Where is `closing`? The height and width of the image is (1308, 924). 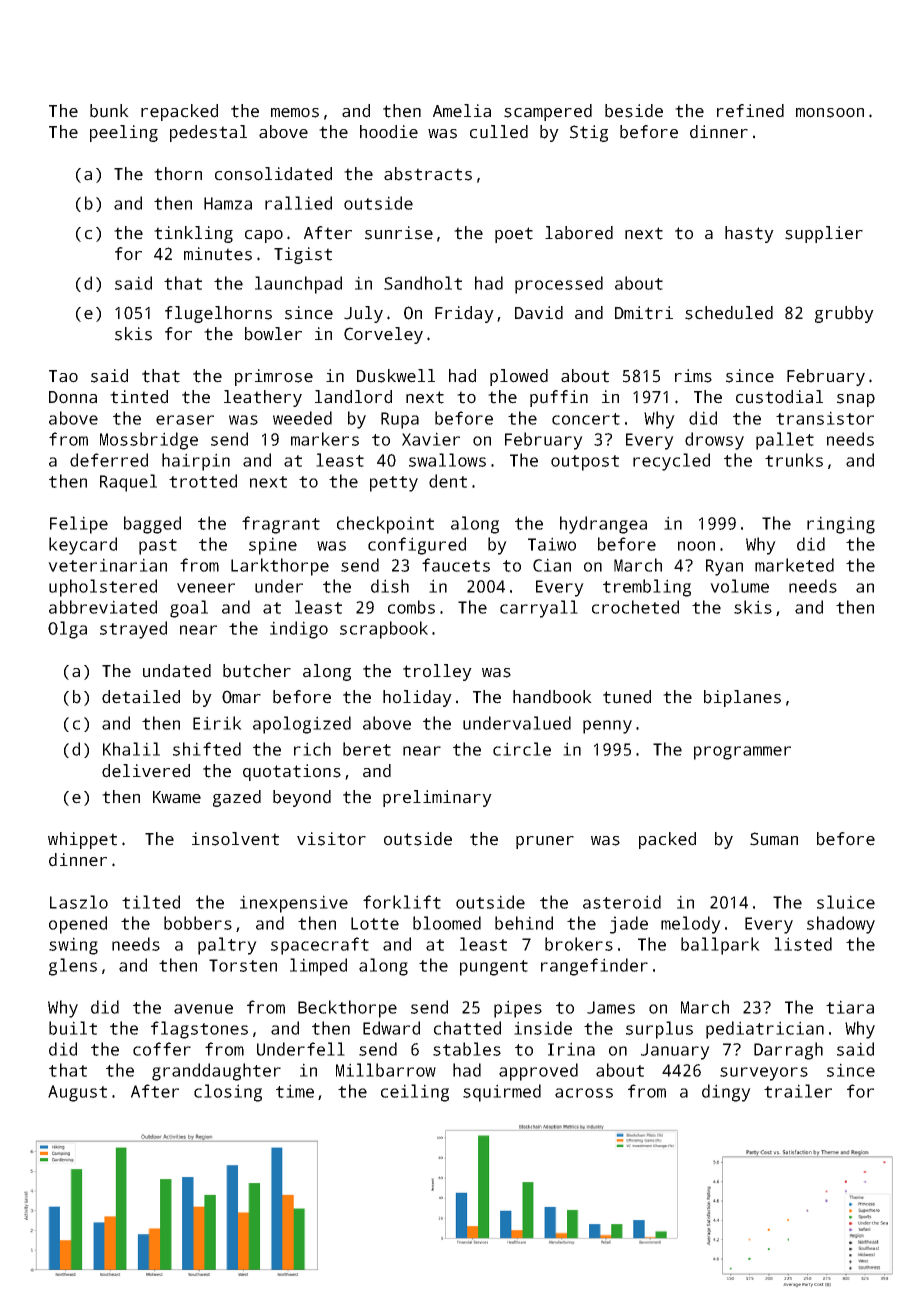
closing is located at coordinates (228, 1093).
